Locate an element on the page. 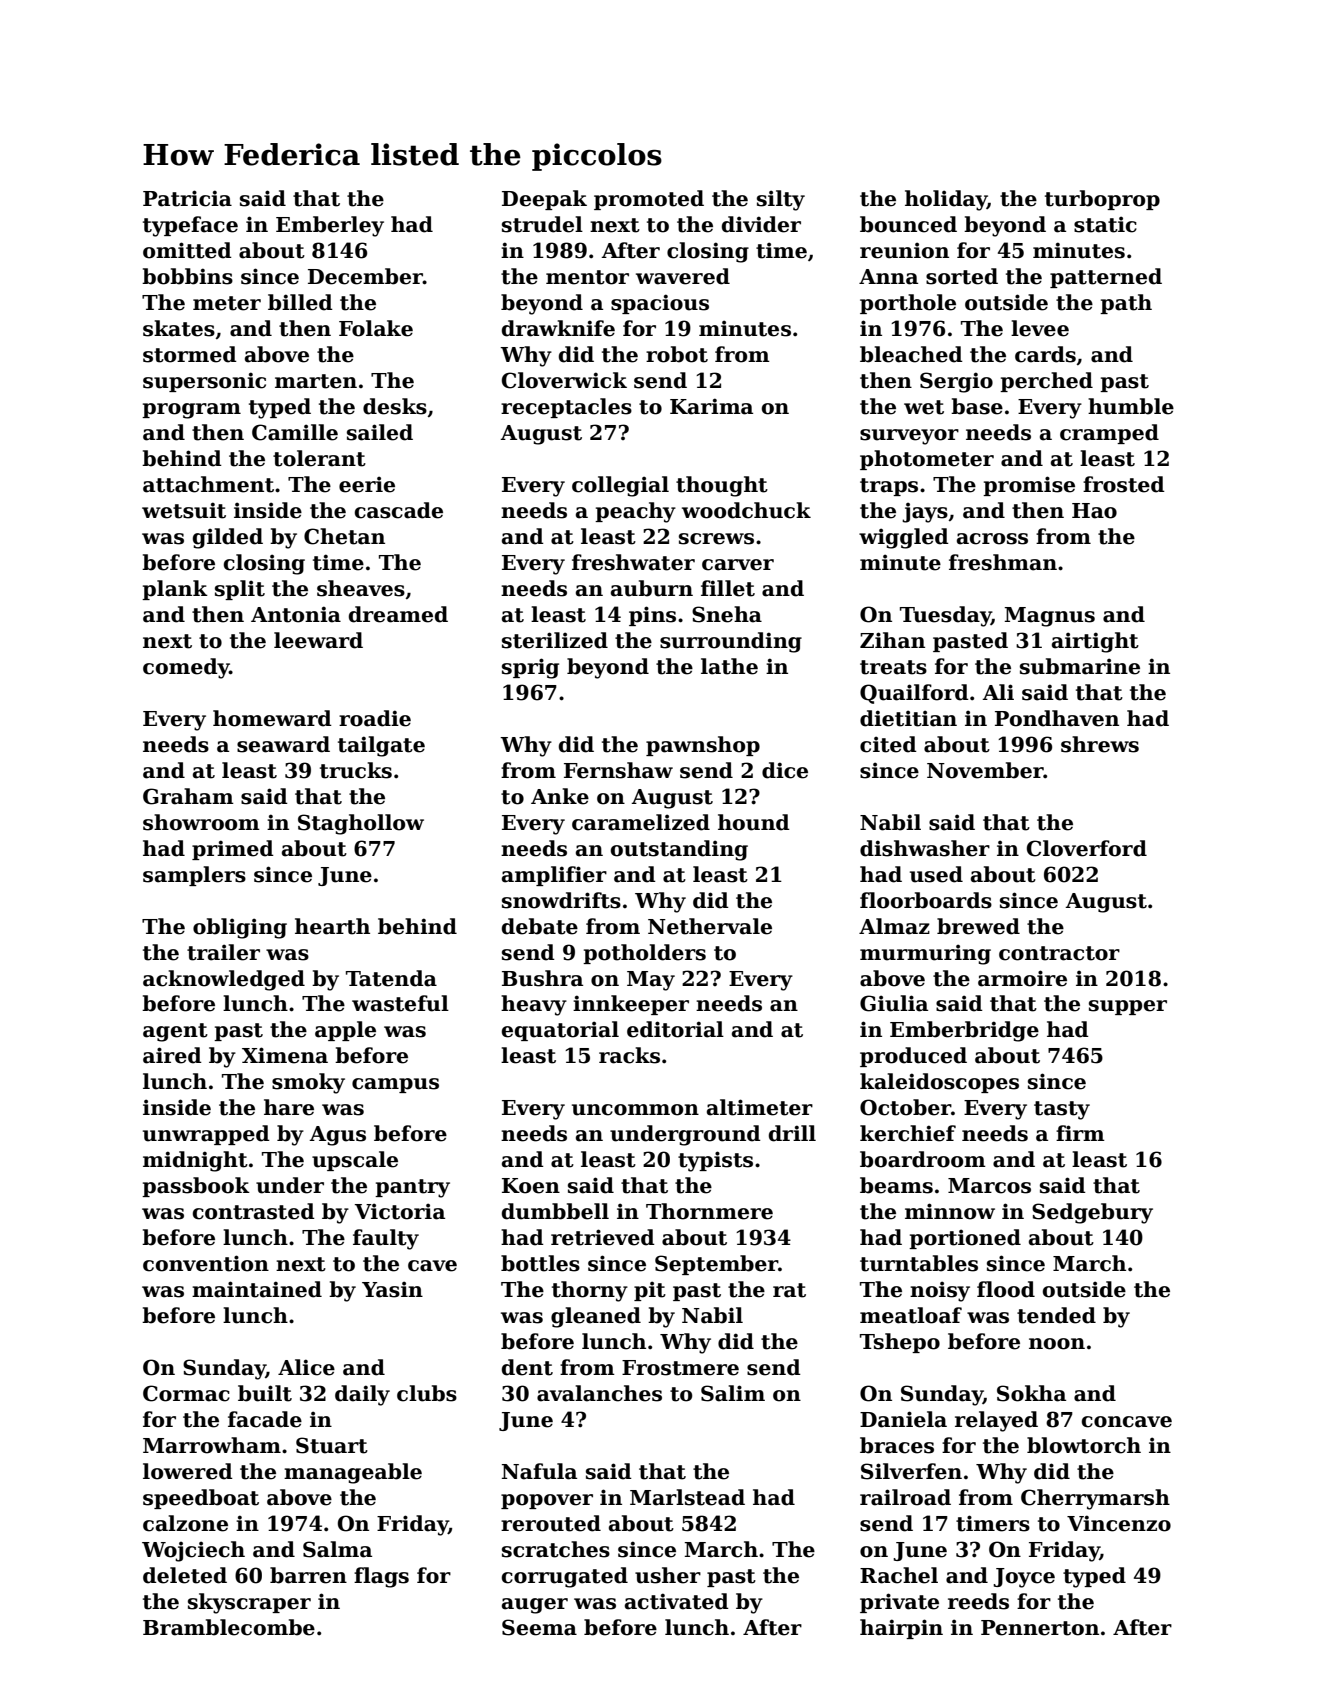 Image resolution: width=1318 pixels, height=1706 pixels. split is located at coordinates (240, 590).
